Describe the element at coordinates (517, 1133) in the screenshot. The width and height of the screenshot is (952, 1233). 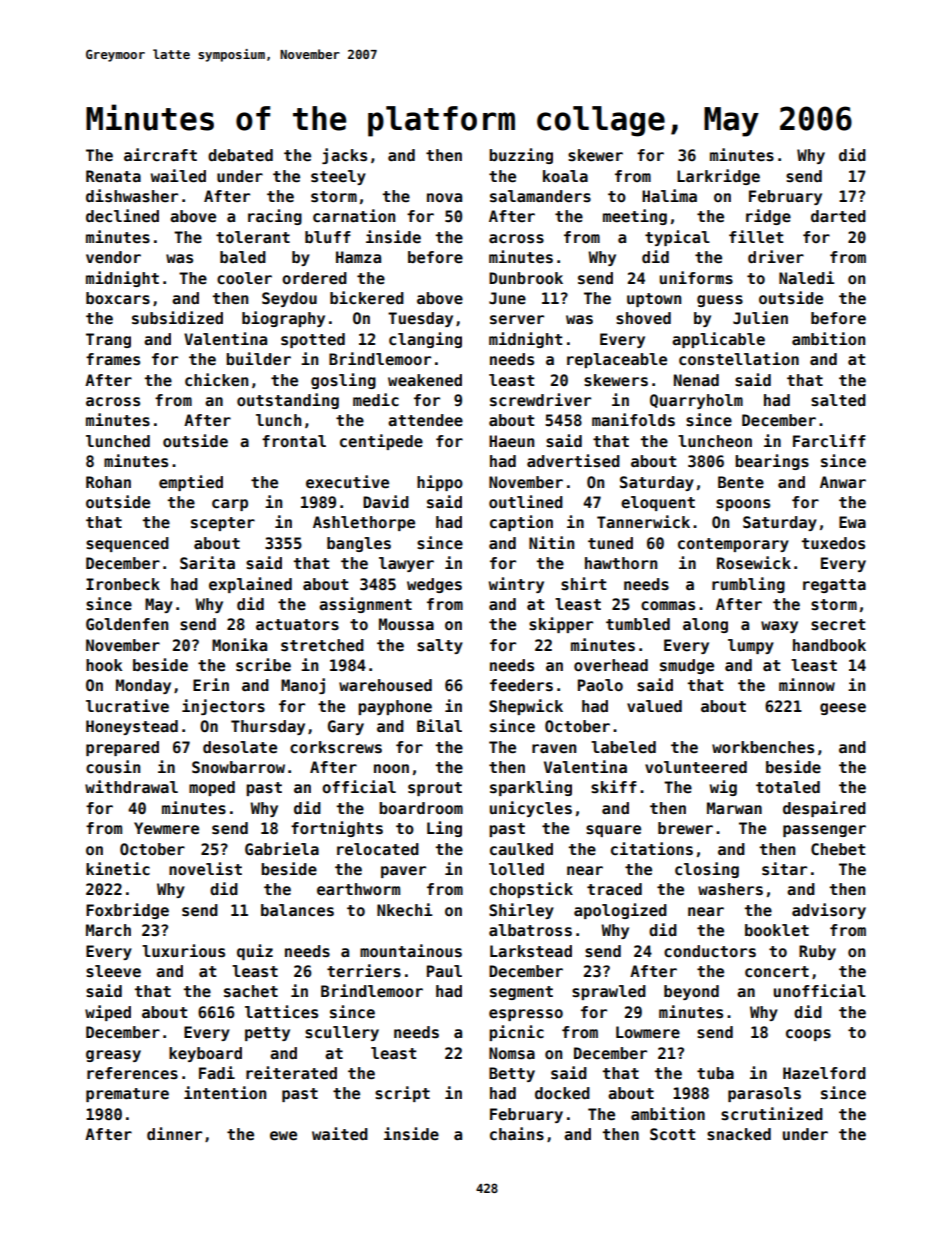
I see `chains` at that location.
